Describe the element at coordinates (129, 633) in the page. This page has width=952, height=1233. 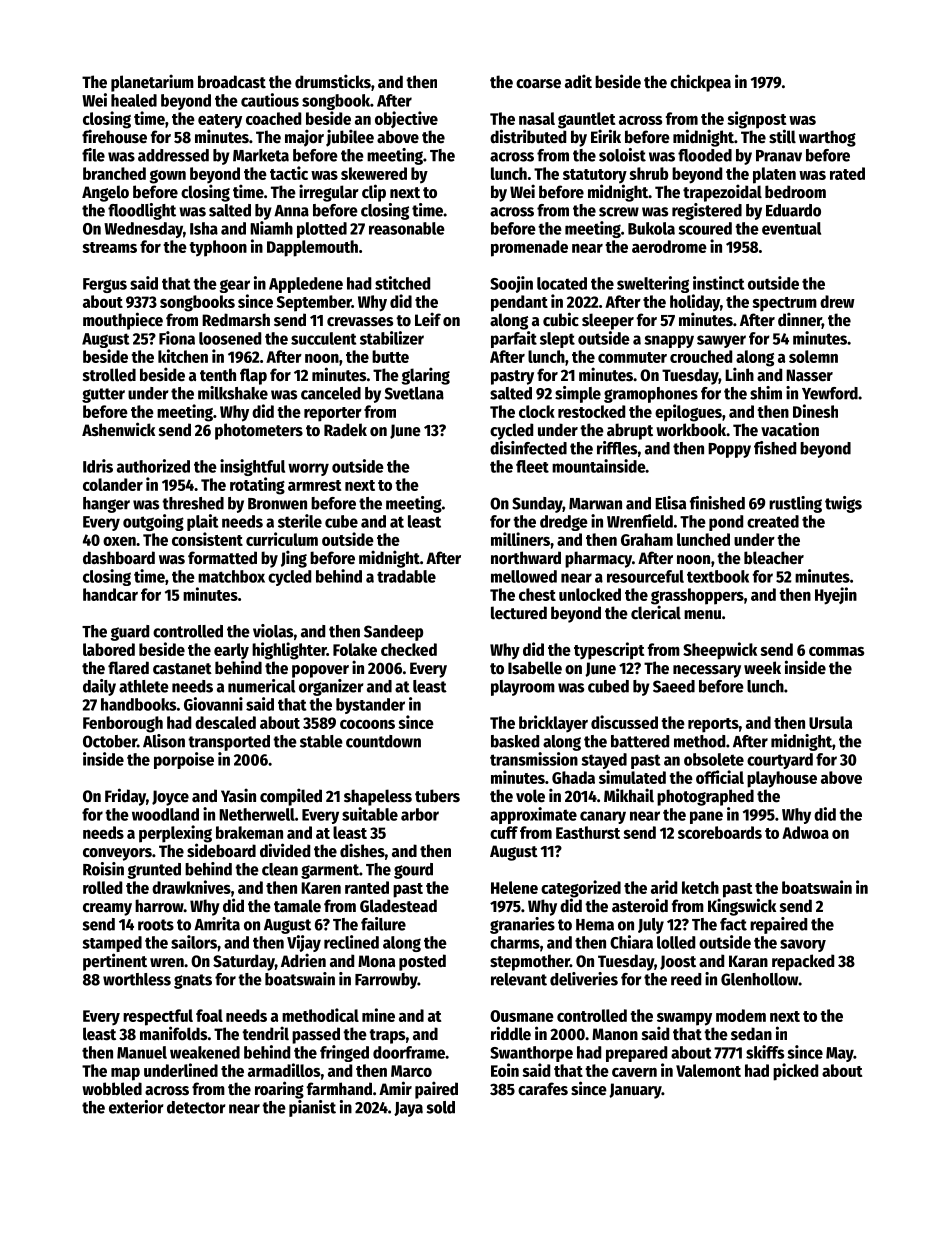
I see `guard` at that location.
